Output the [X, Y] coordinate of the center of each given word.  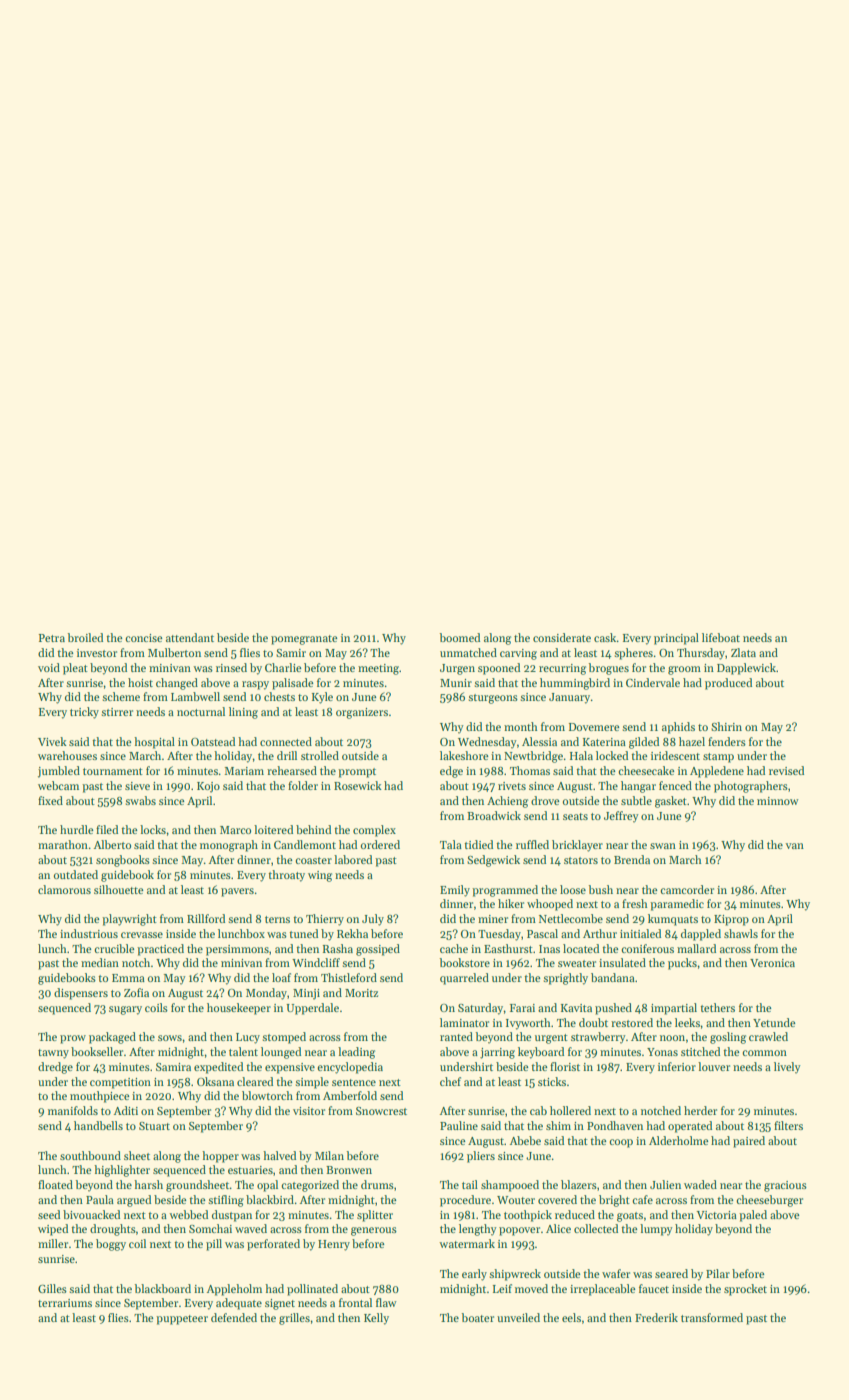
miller [53, 1243]
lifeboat [721, 637]
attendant [190, 637]
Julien [665, 1184]
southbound [90, 1155]
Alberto [112, 844]
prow [73, 1039]
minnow [778, 801]
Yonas [662, 1052]
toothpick [528, 1216]
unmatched [468, 652]
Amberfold [350, 1095]
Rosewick [358, 785]
